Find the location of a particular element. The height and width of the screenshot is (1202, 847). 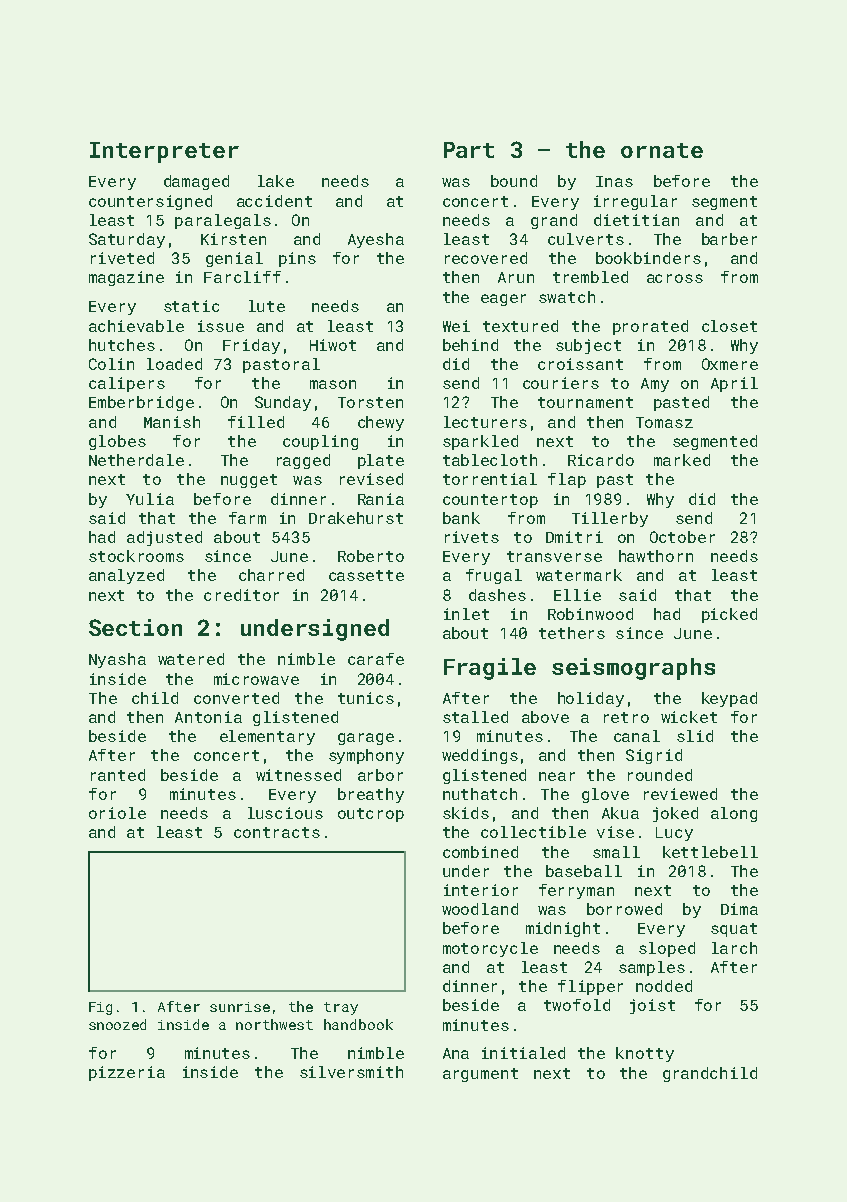

pizzeria is located at coordinates (127, 1073).
